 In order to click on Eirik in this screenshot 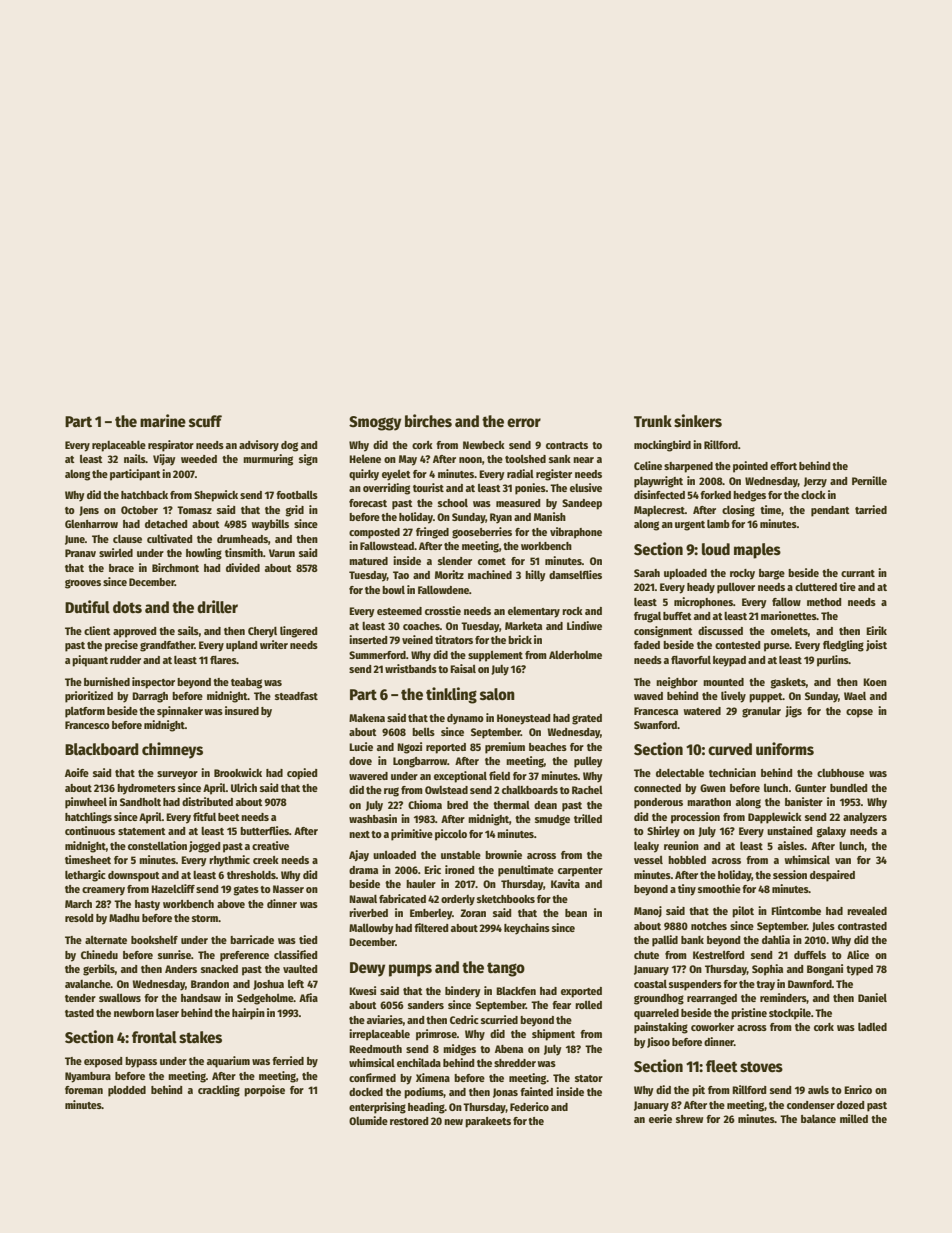, I will do `click(876, 630)`.
